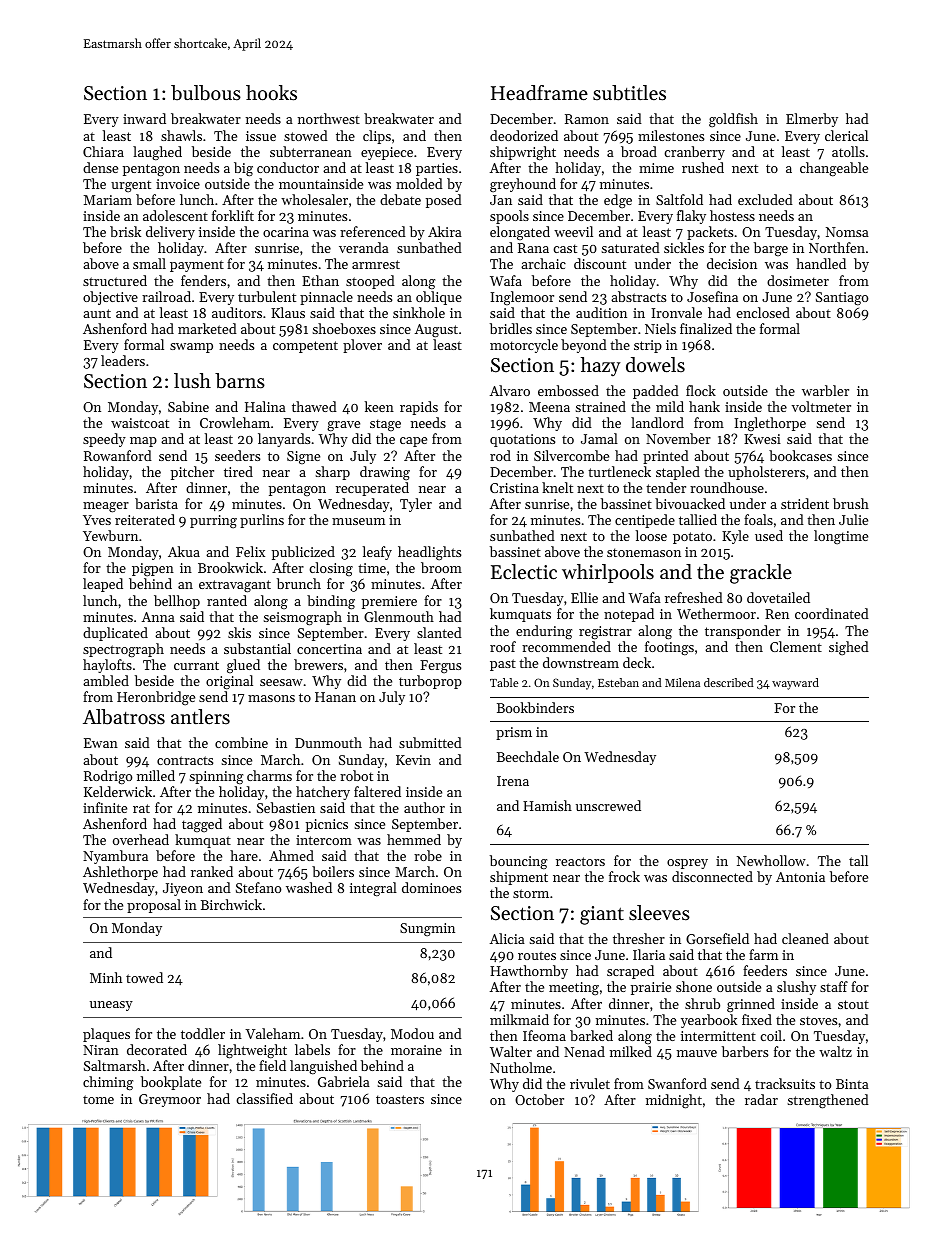  Describe the element at coordinates (535, 707) in the screenshot. I see `Bookbinders` at that location.
